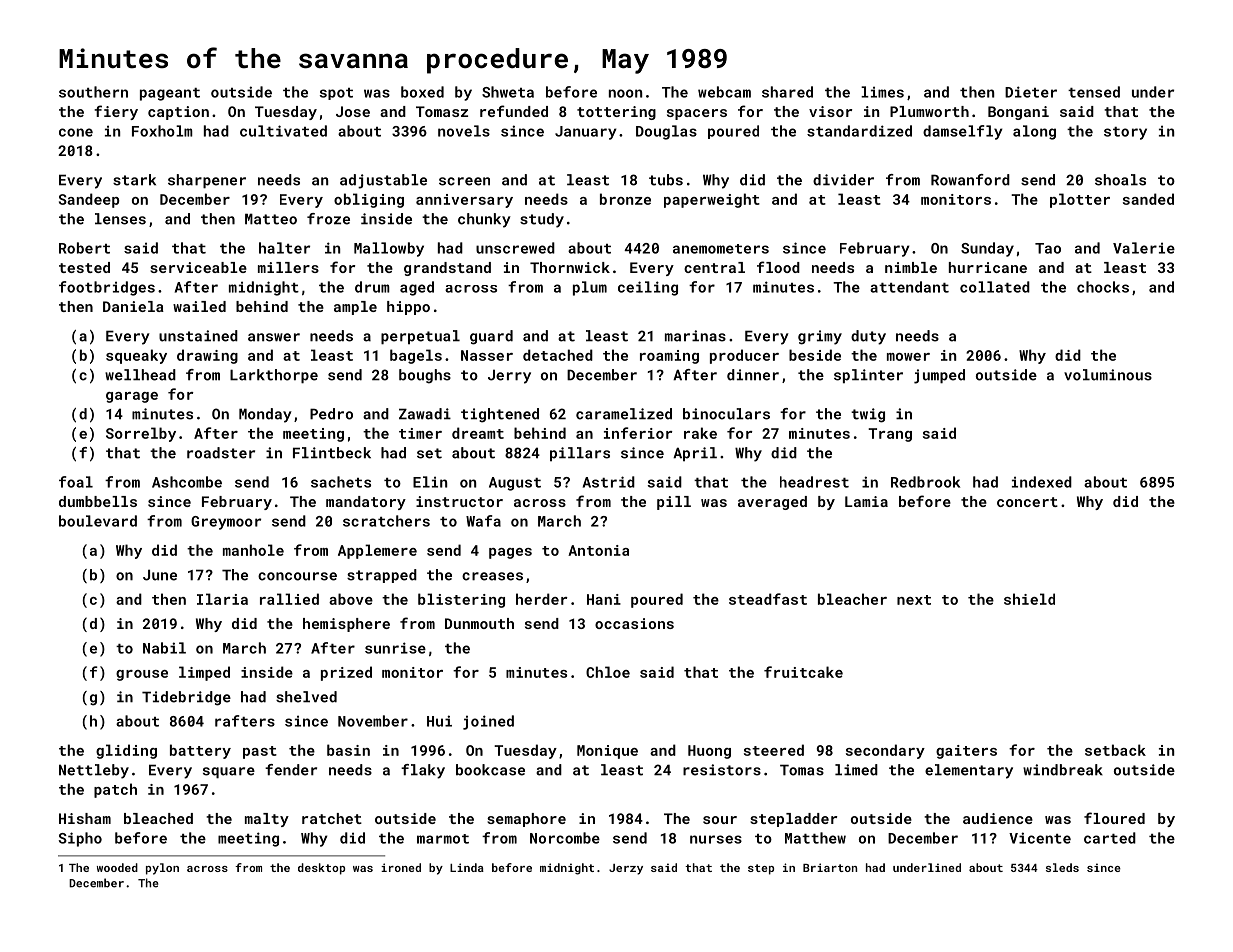  What do you see at coordinates (94, 771) in the screenshot?
I see `Nettleby` at bounding box center [94, 771].
